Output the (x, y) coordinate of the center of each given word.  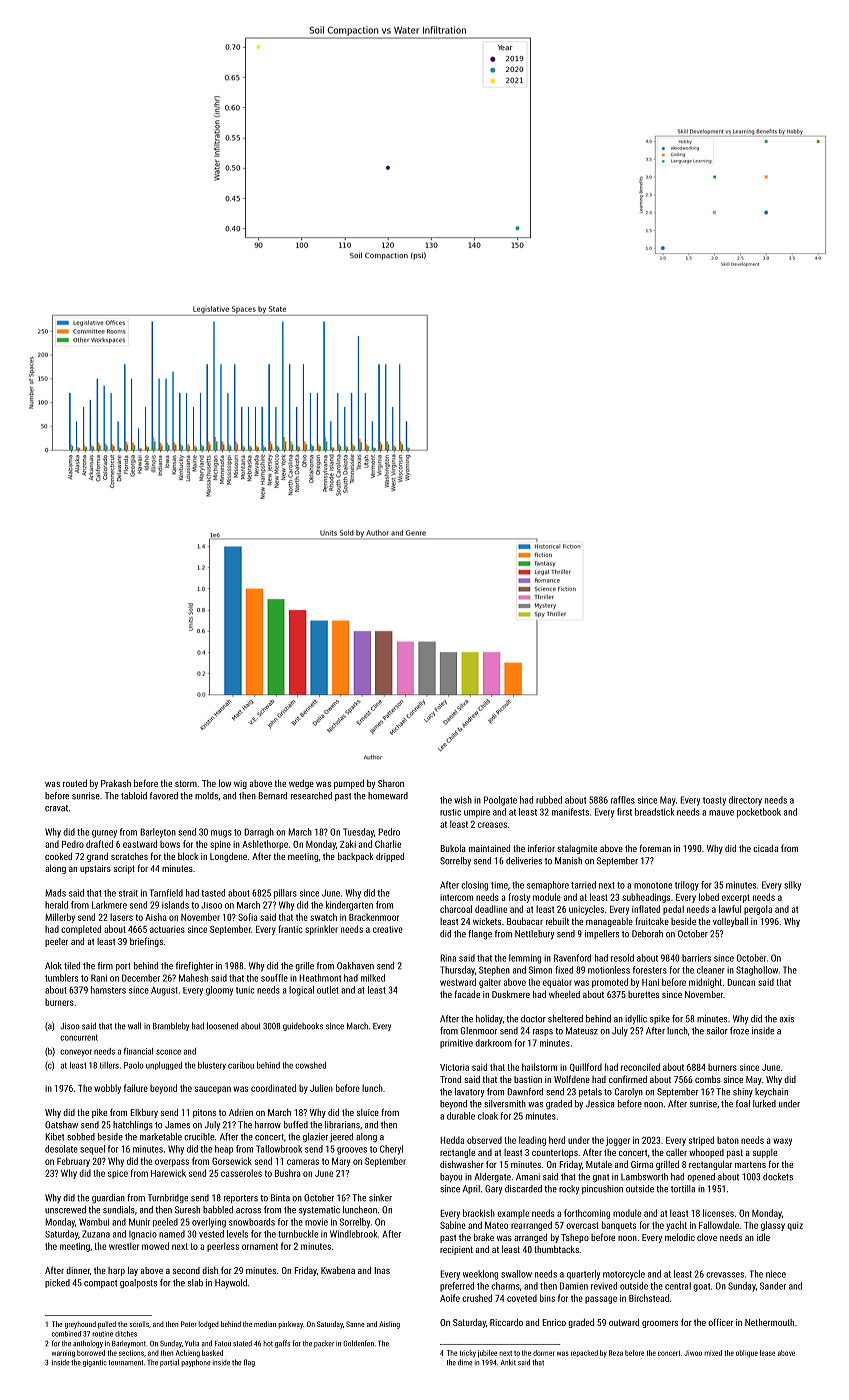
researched (311, 796)
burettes (643, 994)
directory (745, 801)
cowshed (310, 1065)
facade (467, 994)
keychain (771, 1092)
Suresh (187, 1210)
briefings (146, 942)
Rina (448, 958)
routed (75, 783)
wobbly (107, 1089)
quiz (795, 1226)
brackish (479, 1213)
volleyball (730, 922)
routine (102, 1334)
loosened (222, 1026)
